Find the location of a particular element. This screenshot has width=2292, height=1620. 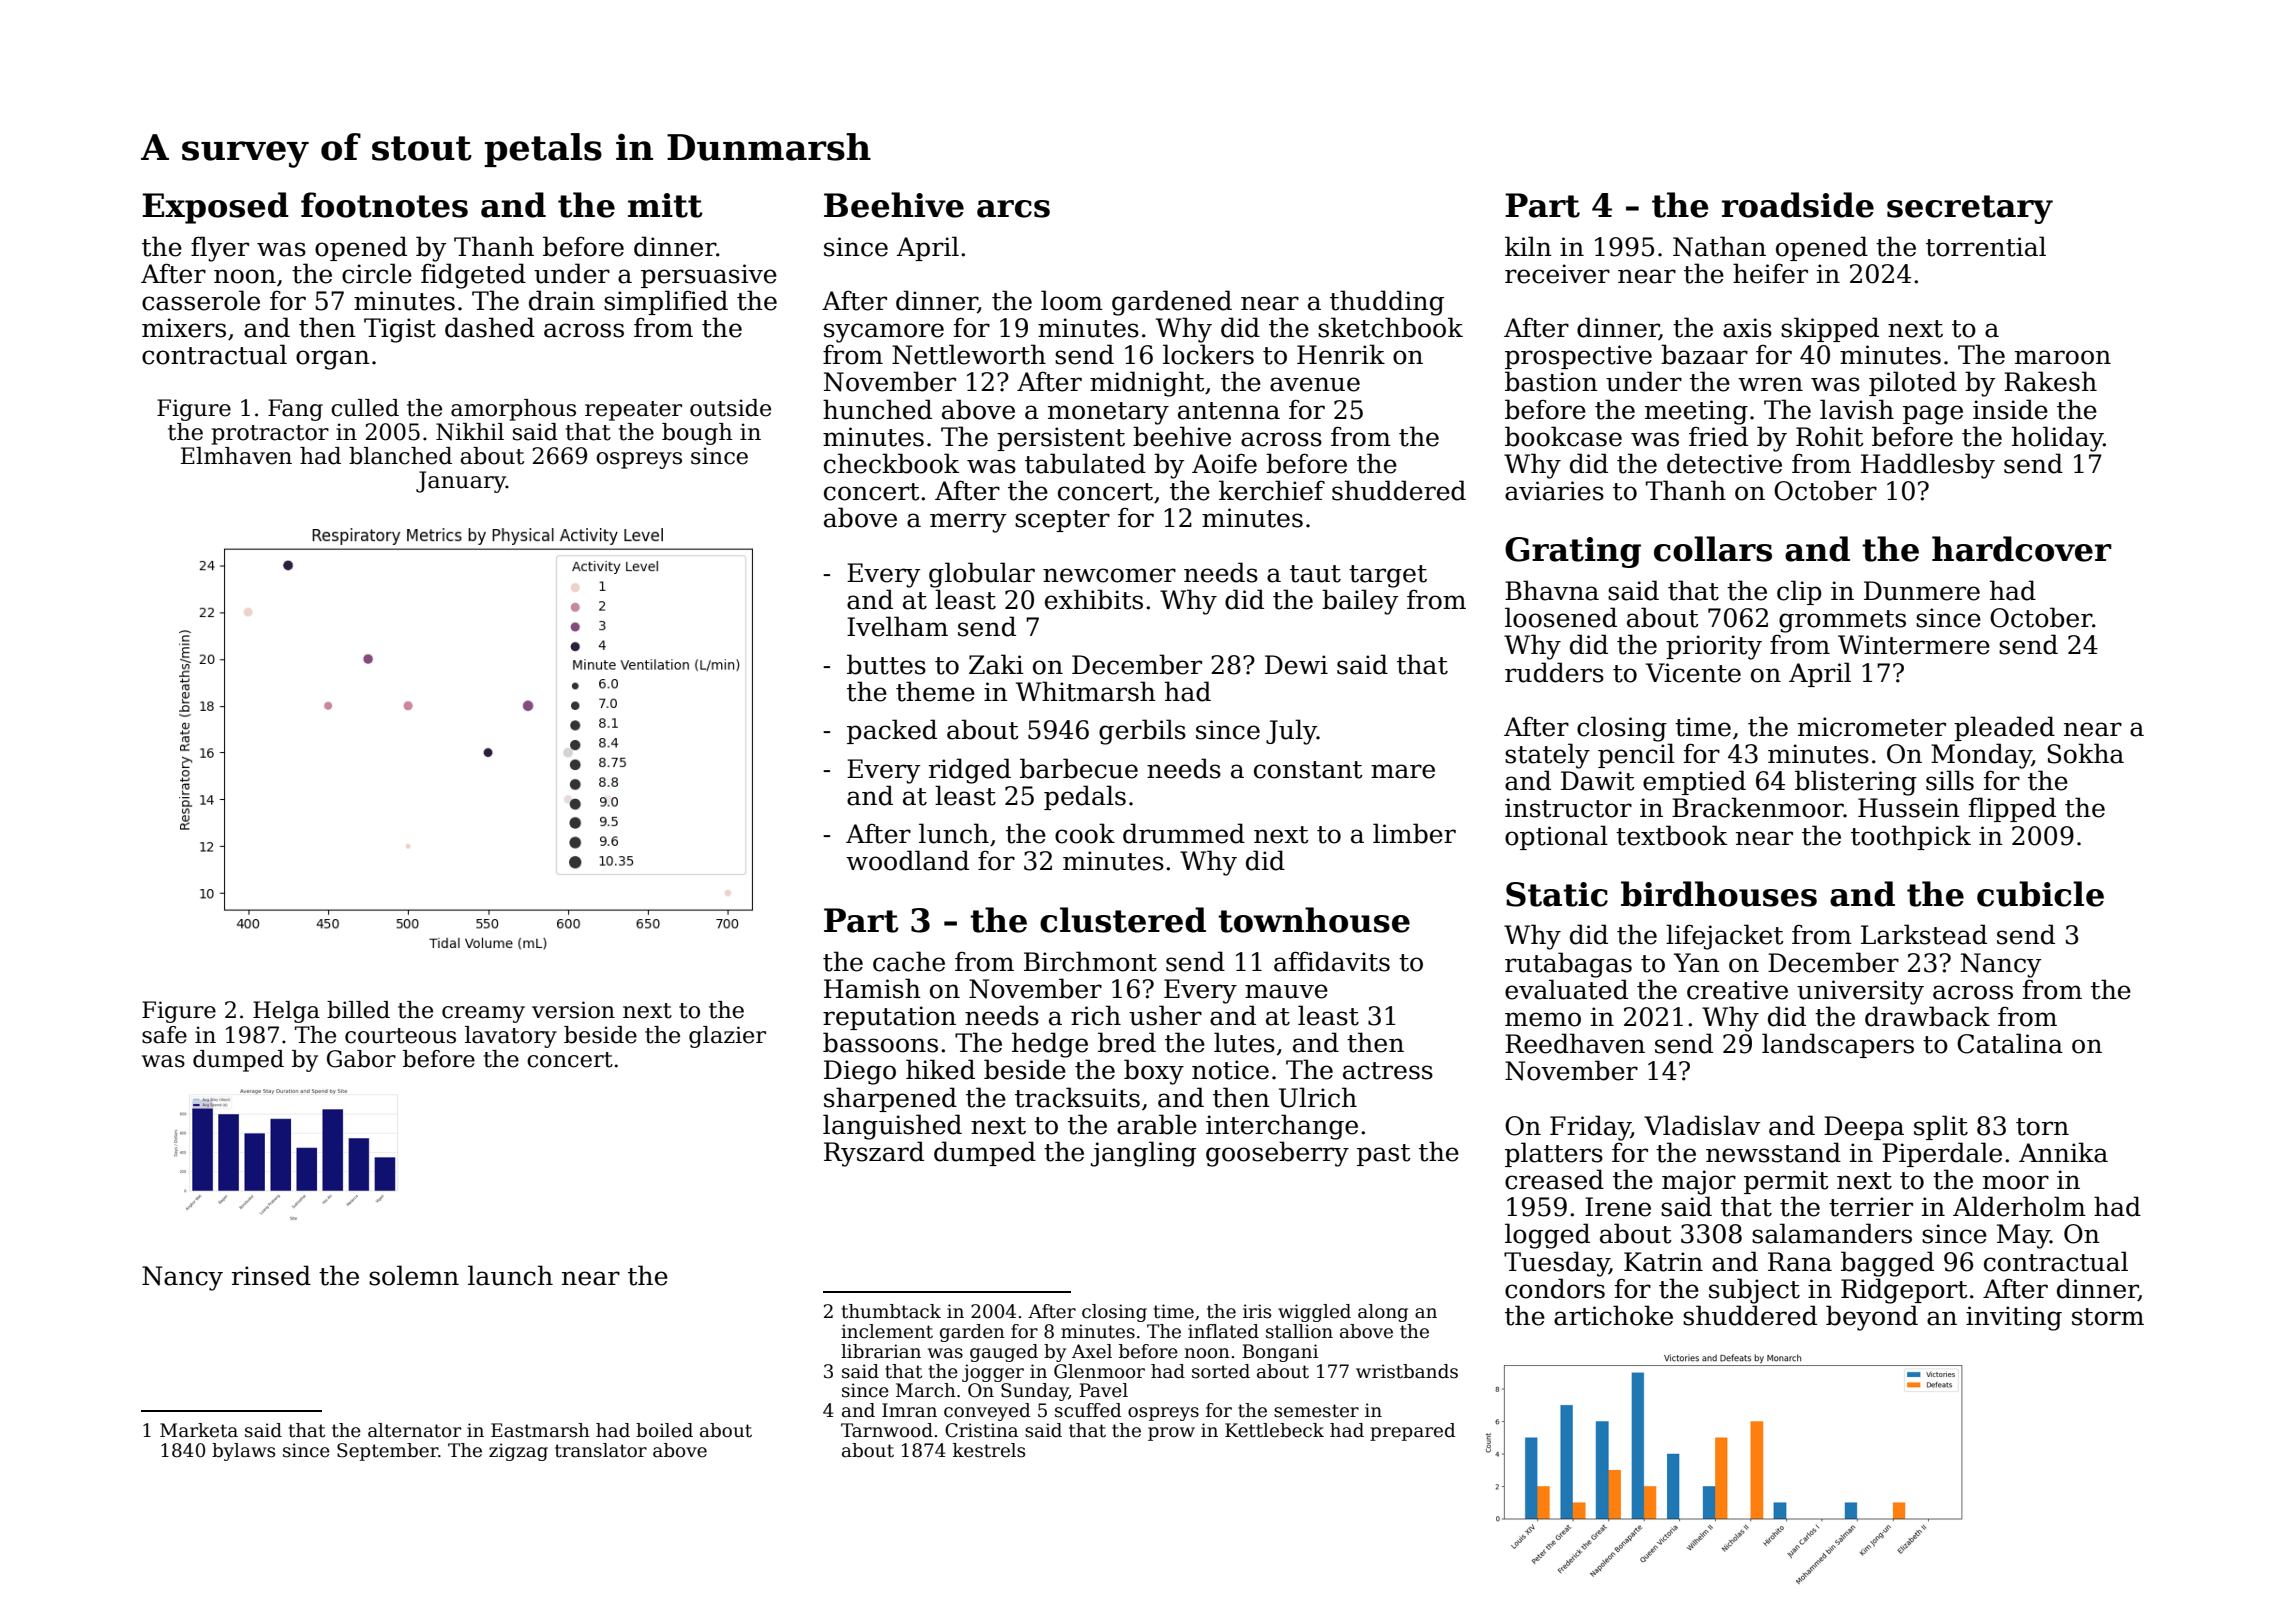

maroon is located at coordinates (2063, 357).
